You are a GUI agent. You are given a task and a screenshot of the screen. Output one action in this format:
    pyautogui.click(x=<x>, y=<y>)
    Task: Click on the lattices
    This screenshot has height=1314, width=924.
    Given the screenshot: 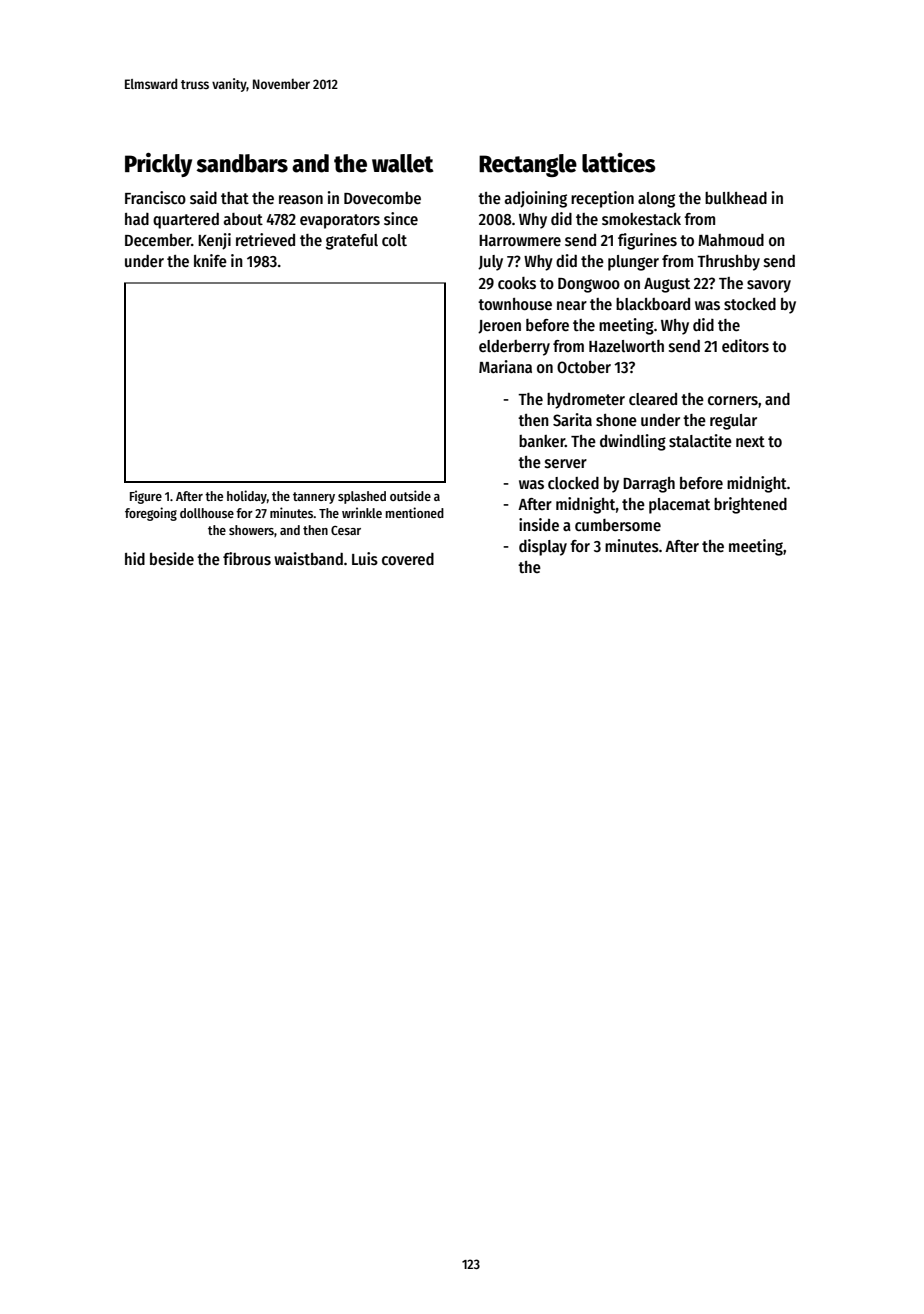 What is the action you would take?
    pyautogui.click(x=619, y=163)
